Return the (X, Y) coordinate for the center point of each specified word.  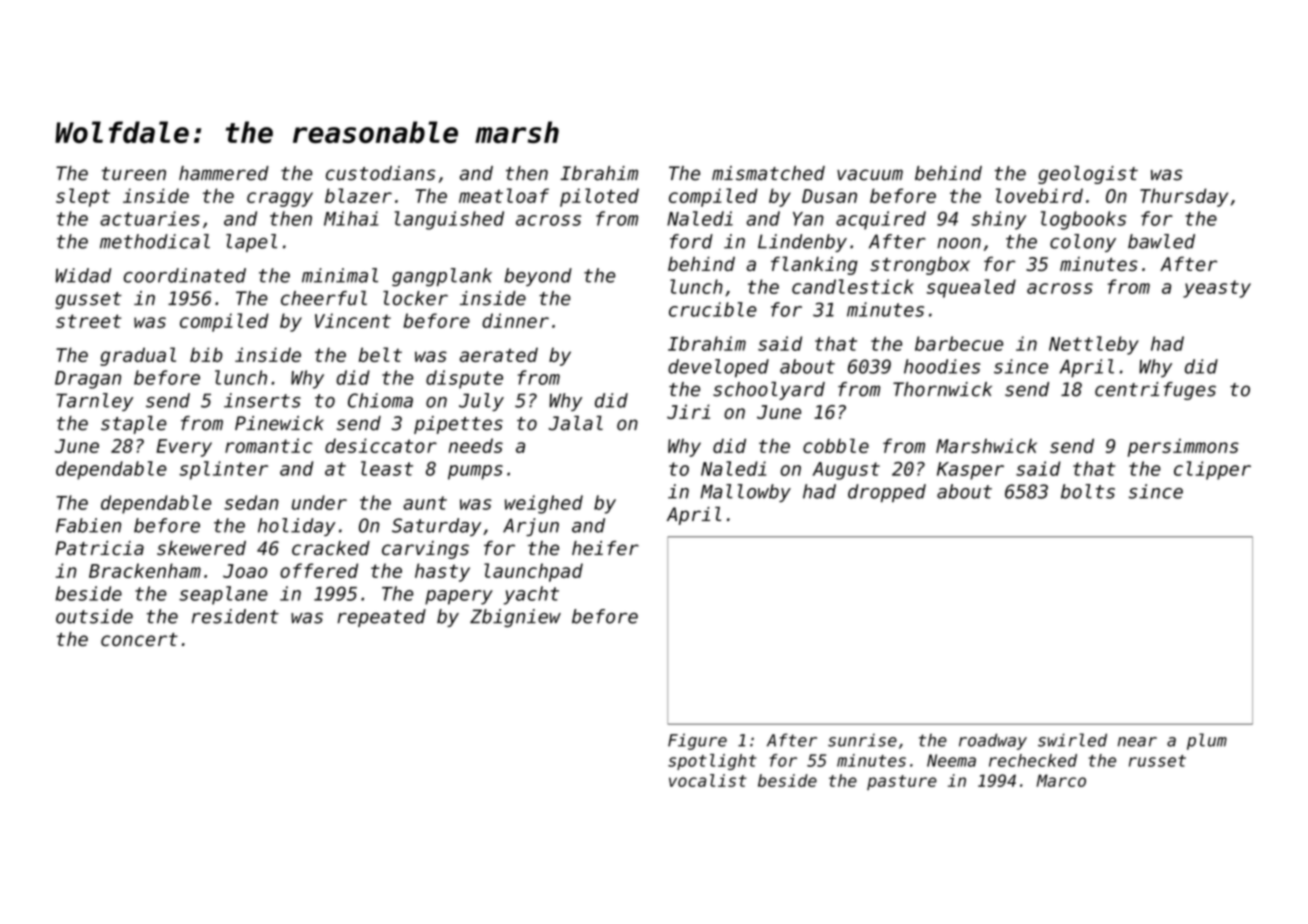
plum (1207, 741)
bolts (1088, 491)
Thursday (1184, 197)
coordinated (185, 275)
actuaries (150, 218)
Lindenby (802, 243)
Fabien (88, 525)
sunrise (862, 740)
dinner (515, 320)
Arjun (531, 527)
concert (139, 639)
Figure (697, 742)
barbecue (959, 343)
